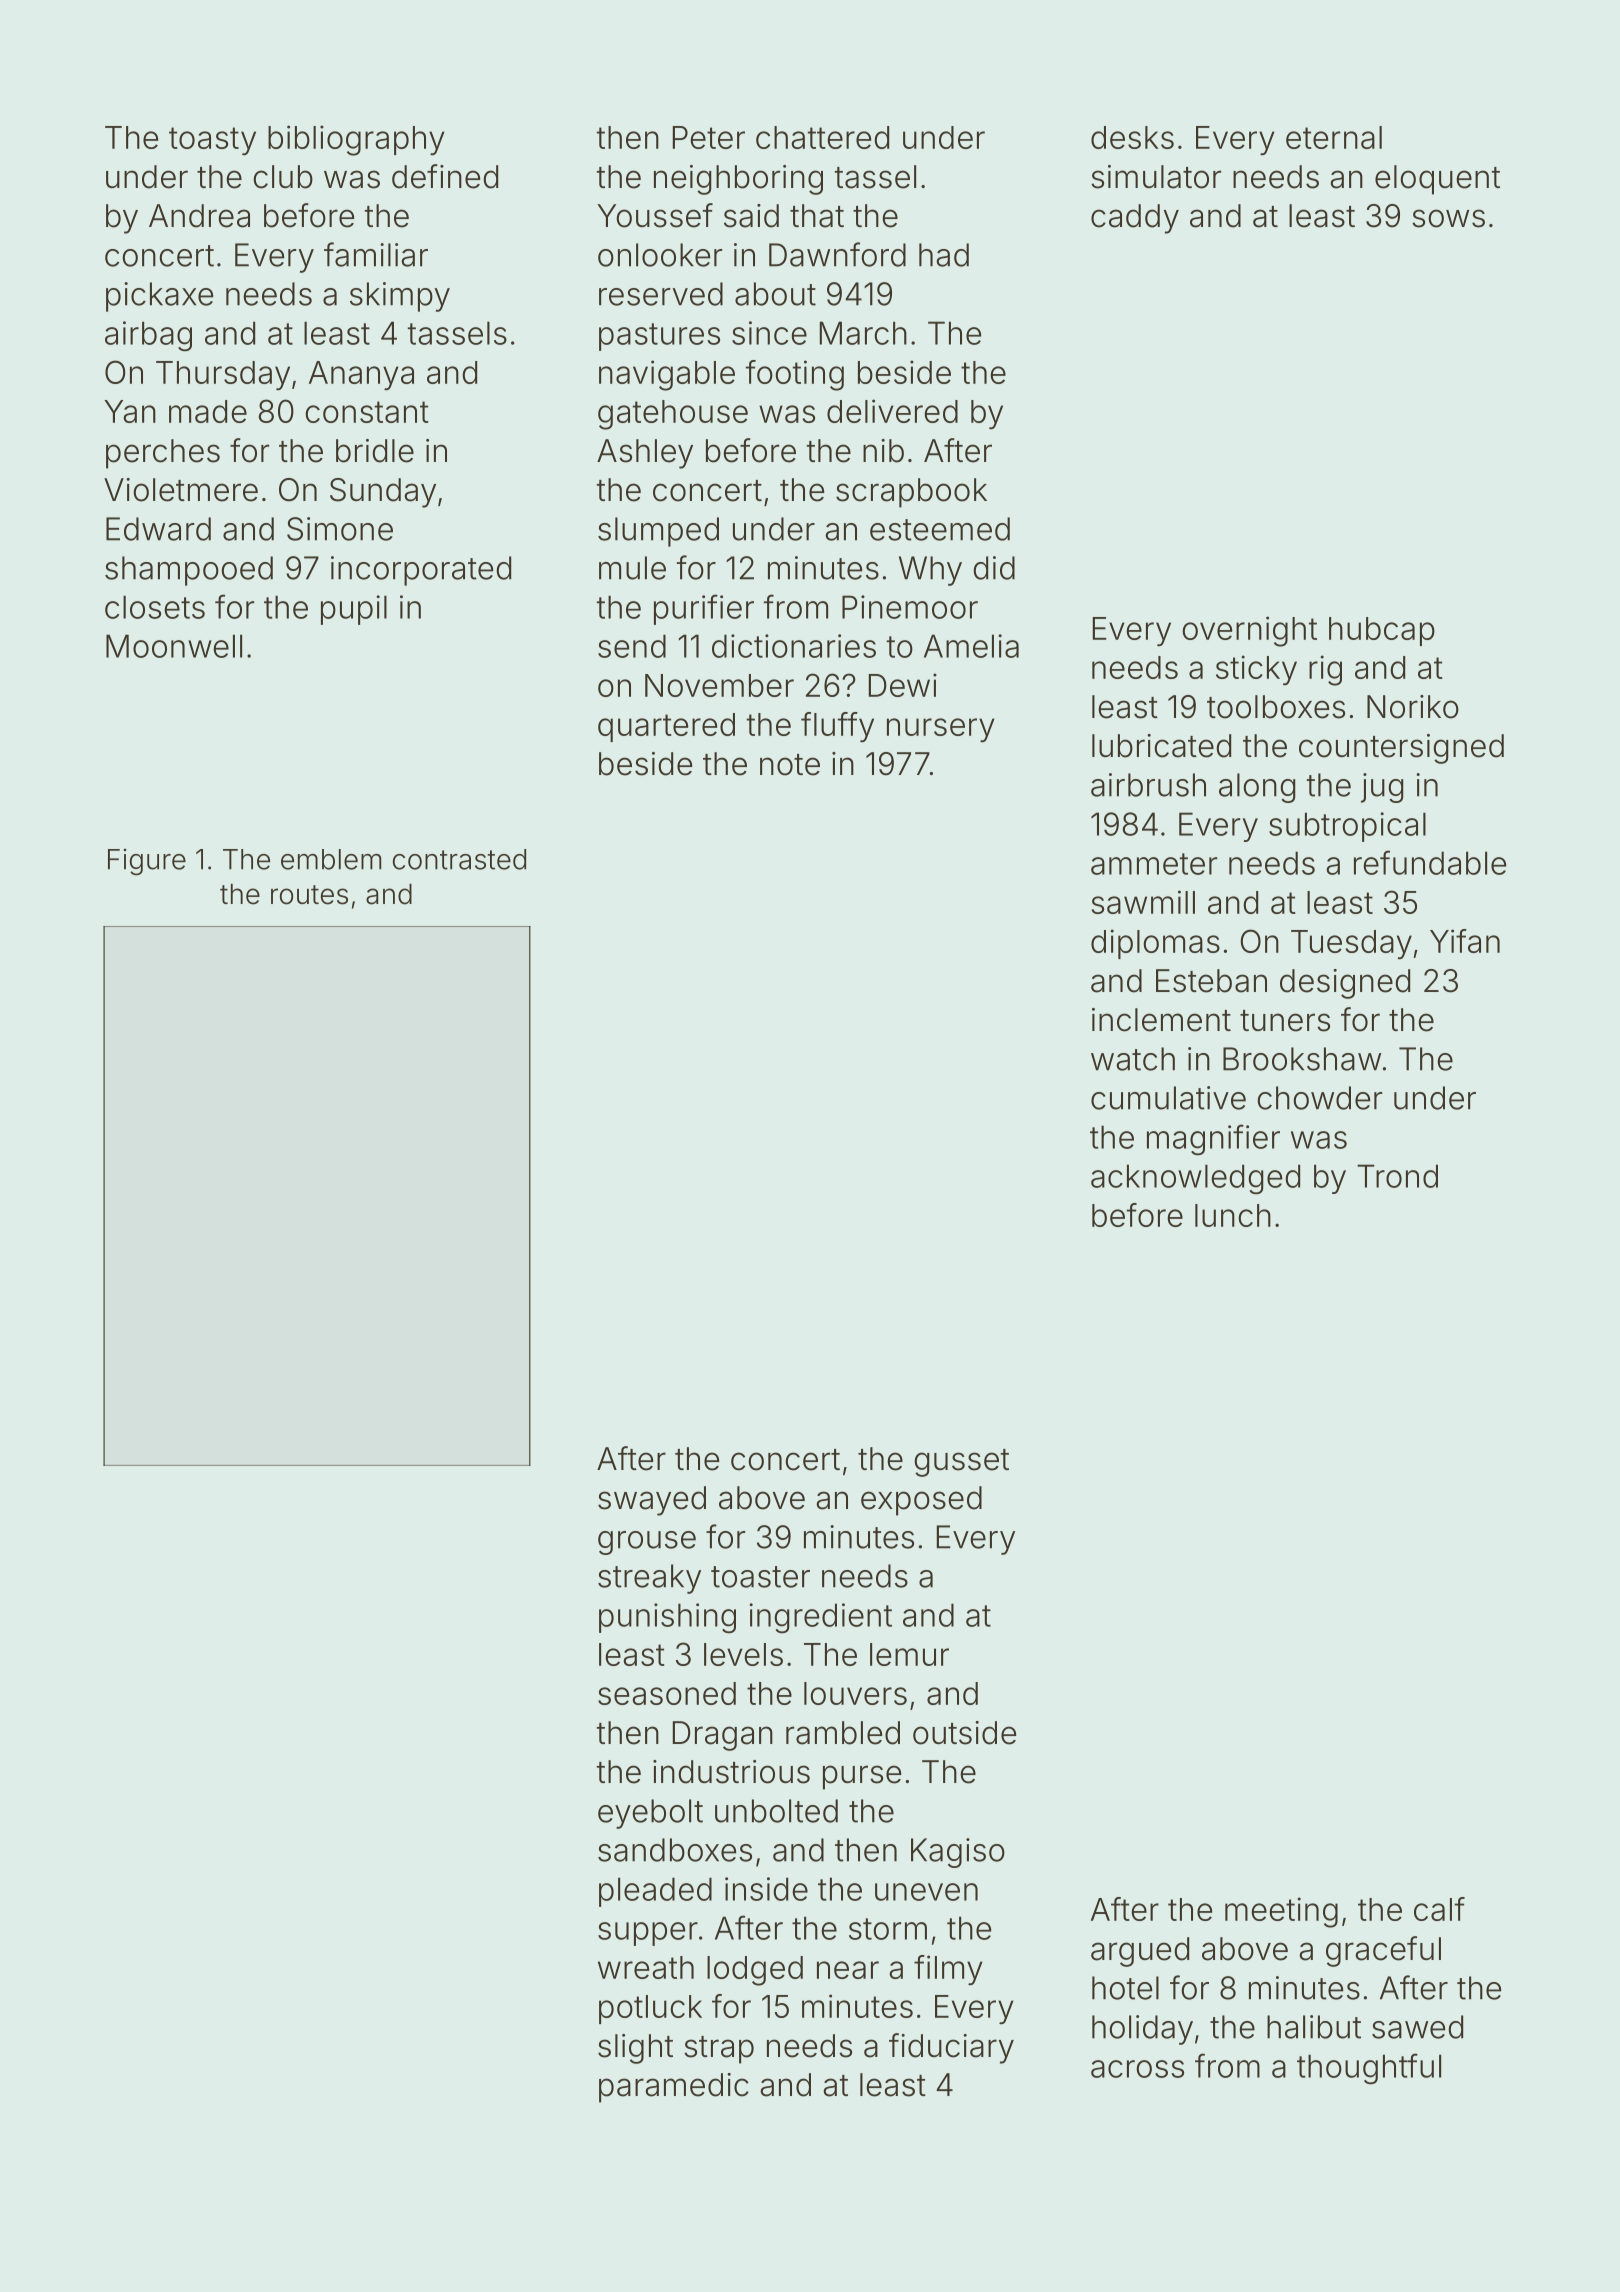 The width and height of the screenshot is (1620, 2292). What do you see at coordinates (652, 1501) in the screenshot?
I see `swayed` at bounding box center [652, 1501].
